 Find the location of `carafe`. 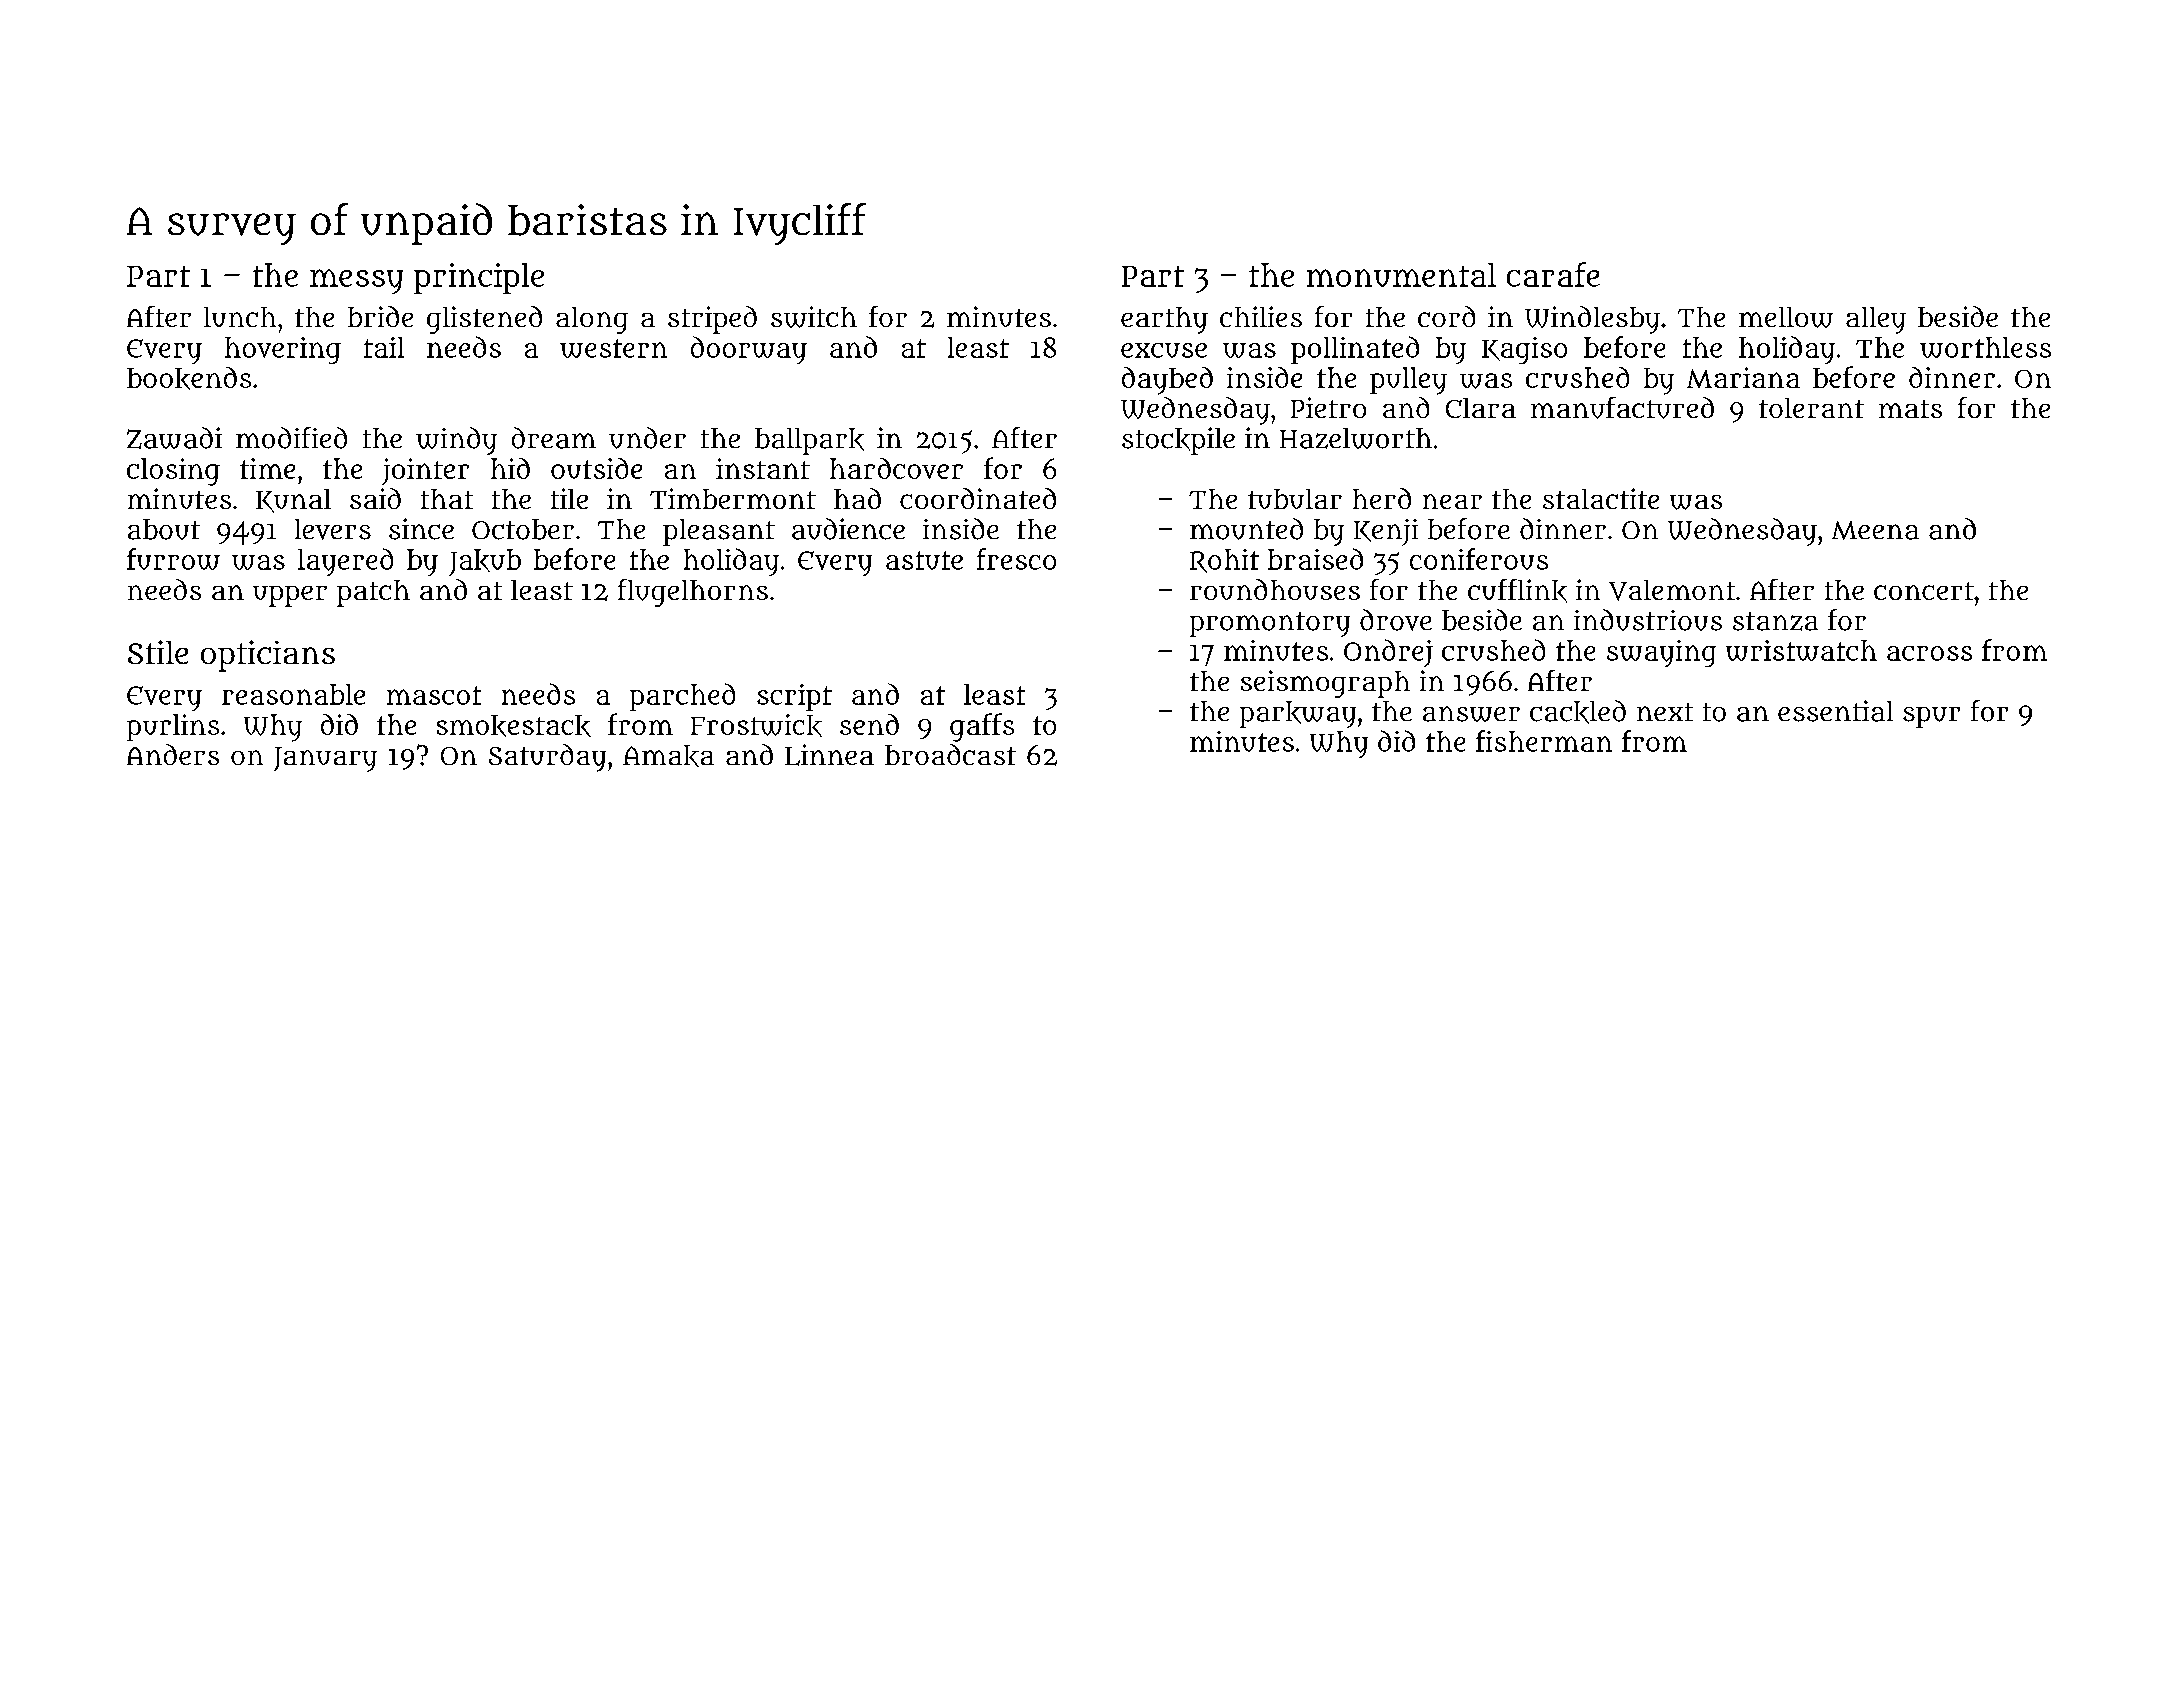

carafe is located at coordinates (1553, 274).
